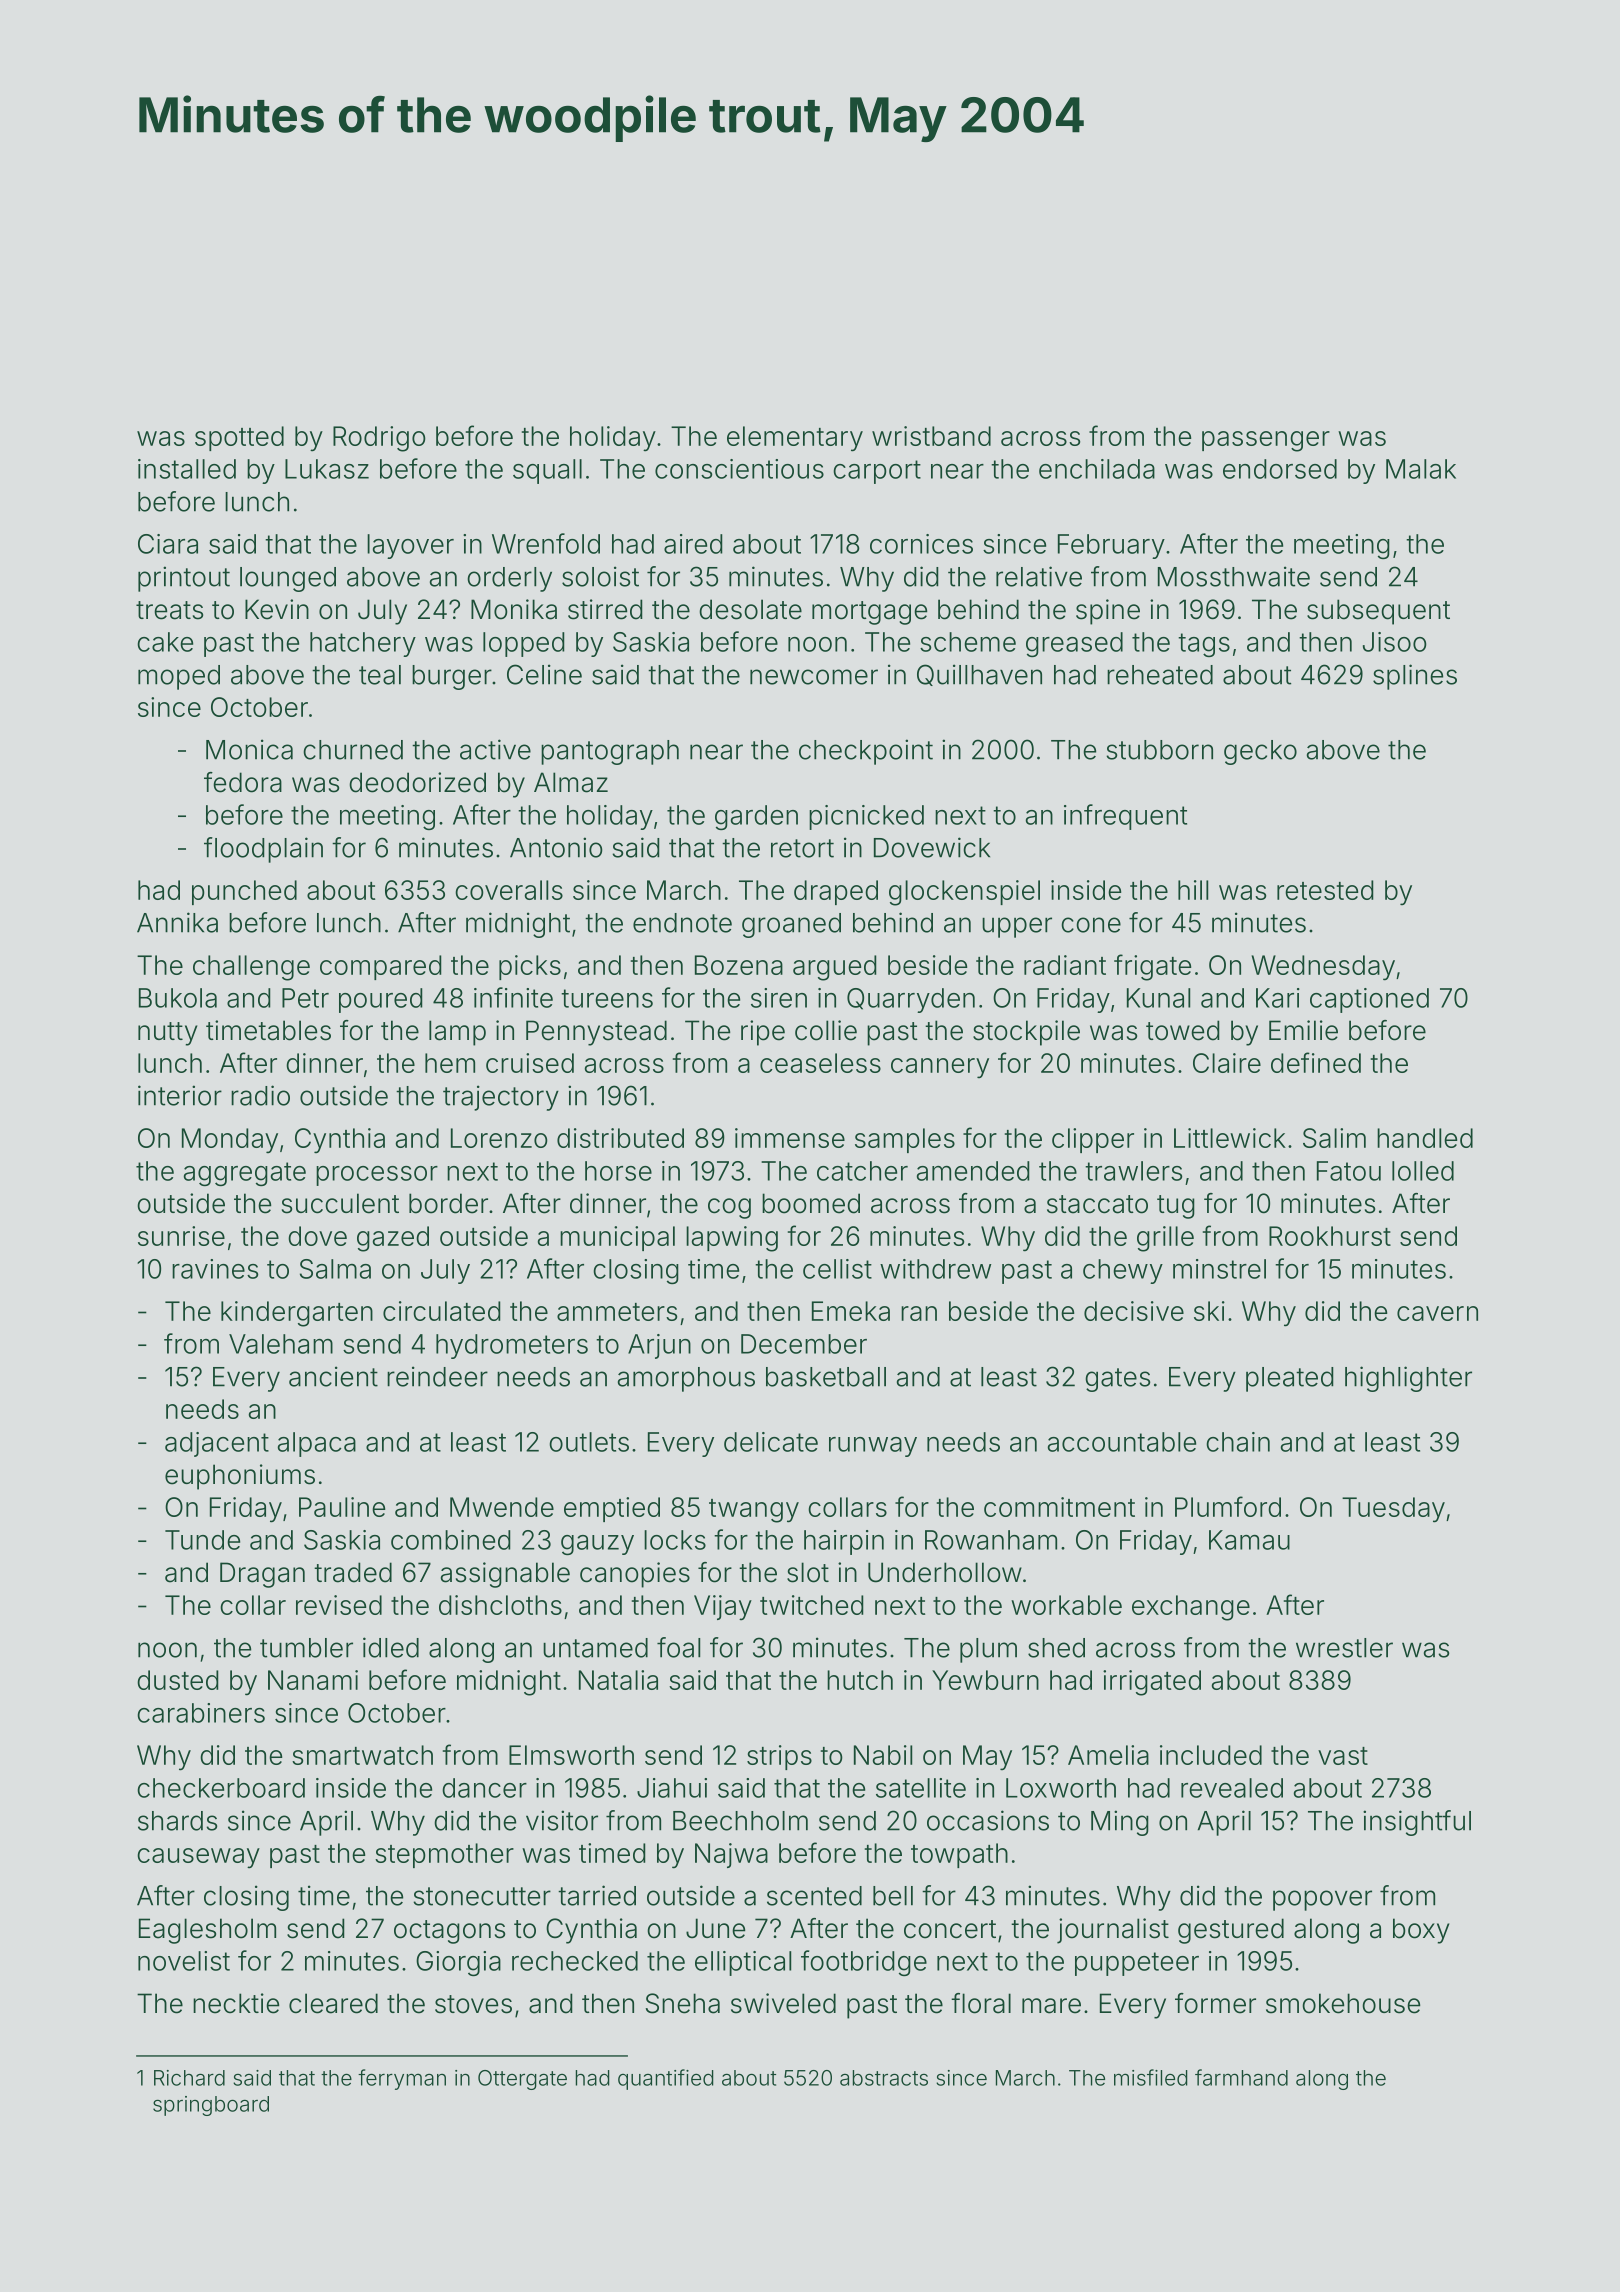 This page has height=2292, width=1620. I want to click on springboard, so click(211, 2106).
